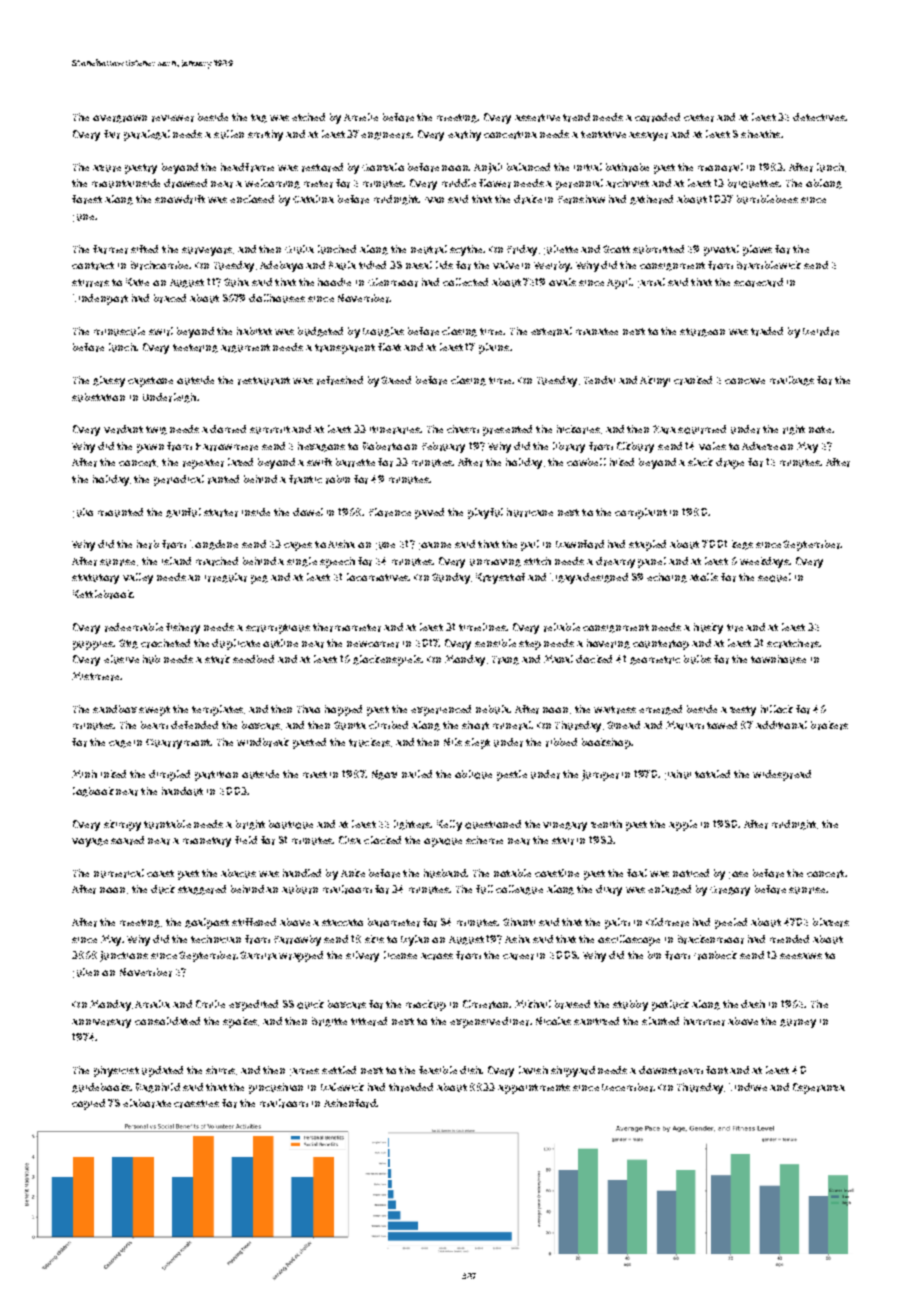  I want to click on unmoving, so click(495, 563).
